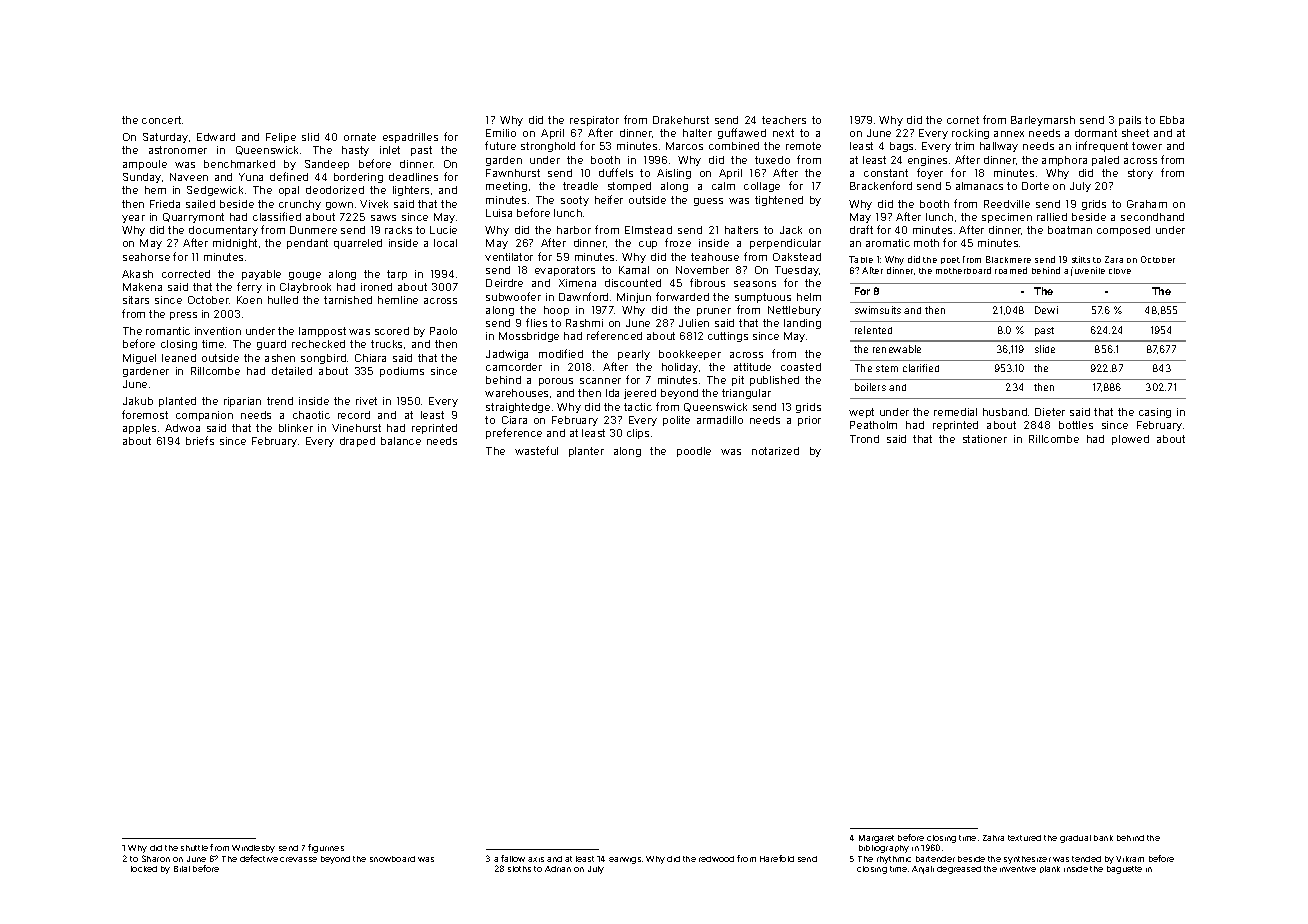 The width and height of the screenshot is (1308, 924). What do you see at coordinates (775, 451) in the screenshot?
I see `notarized` at bounding box center [775, 451].
